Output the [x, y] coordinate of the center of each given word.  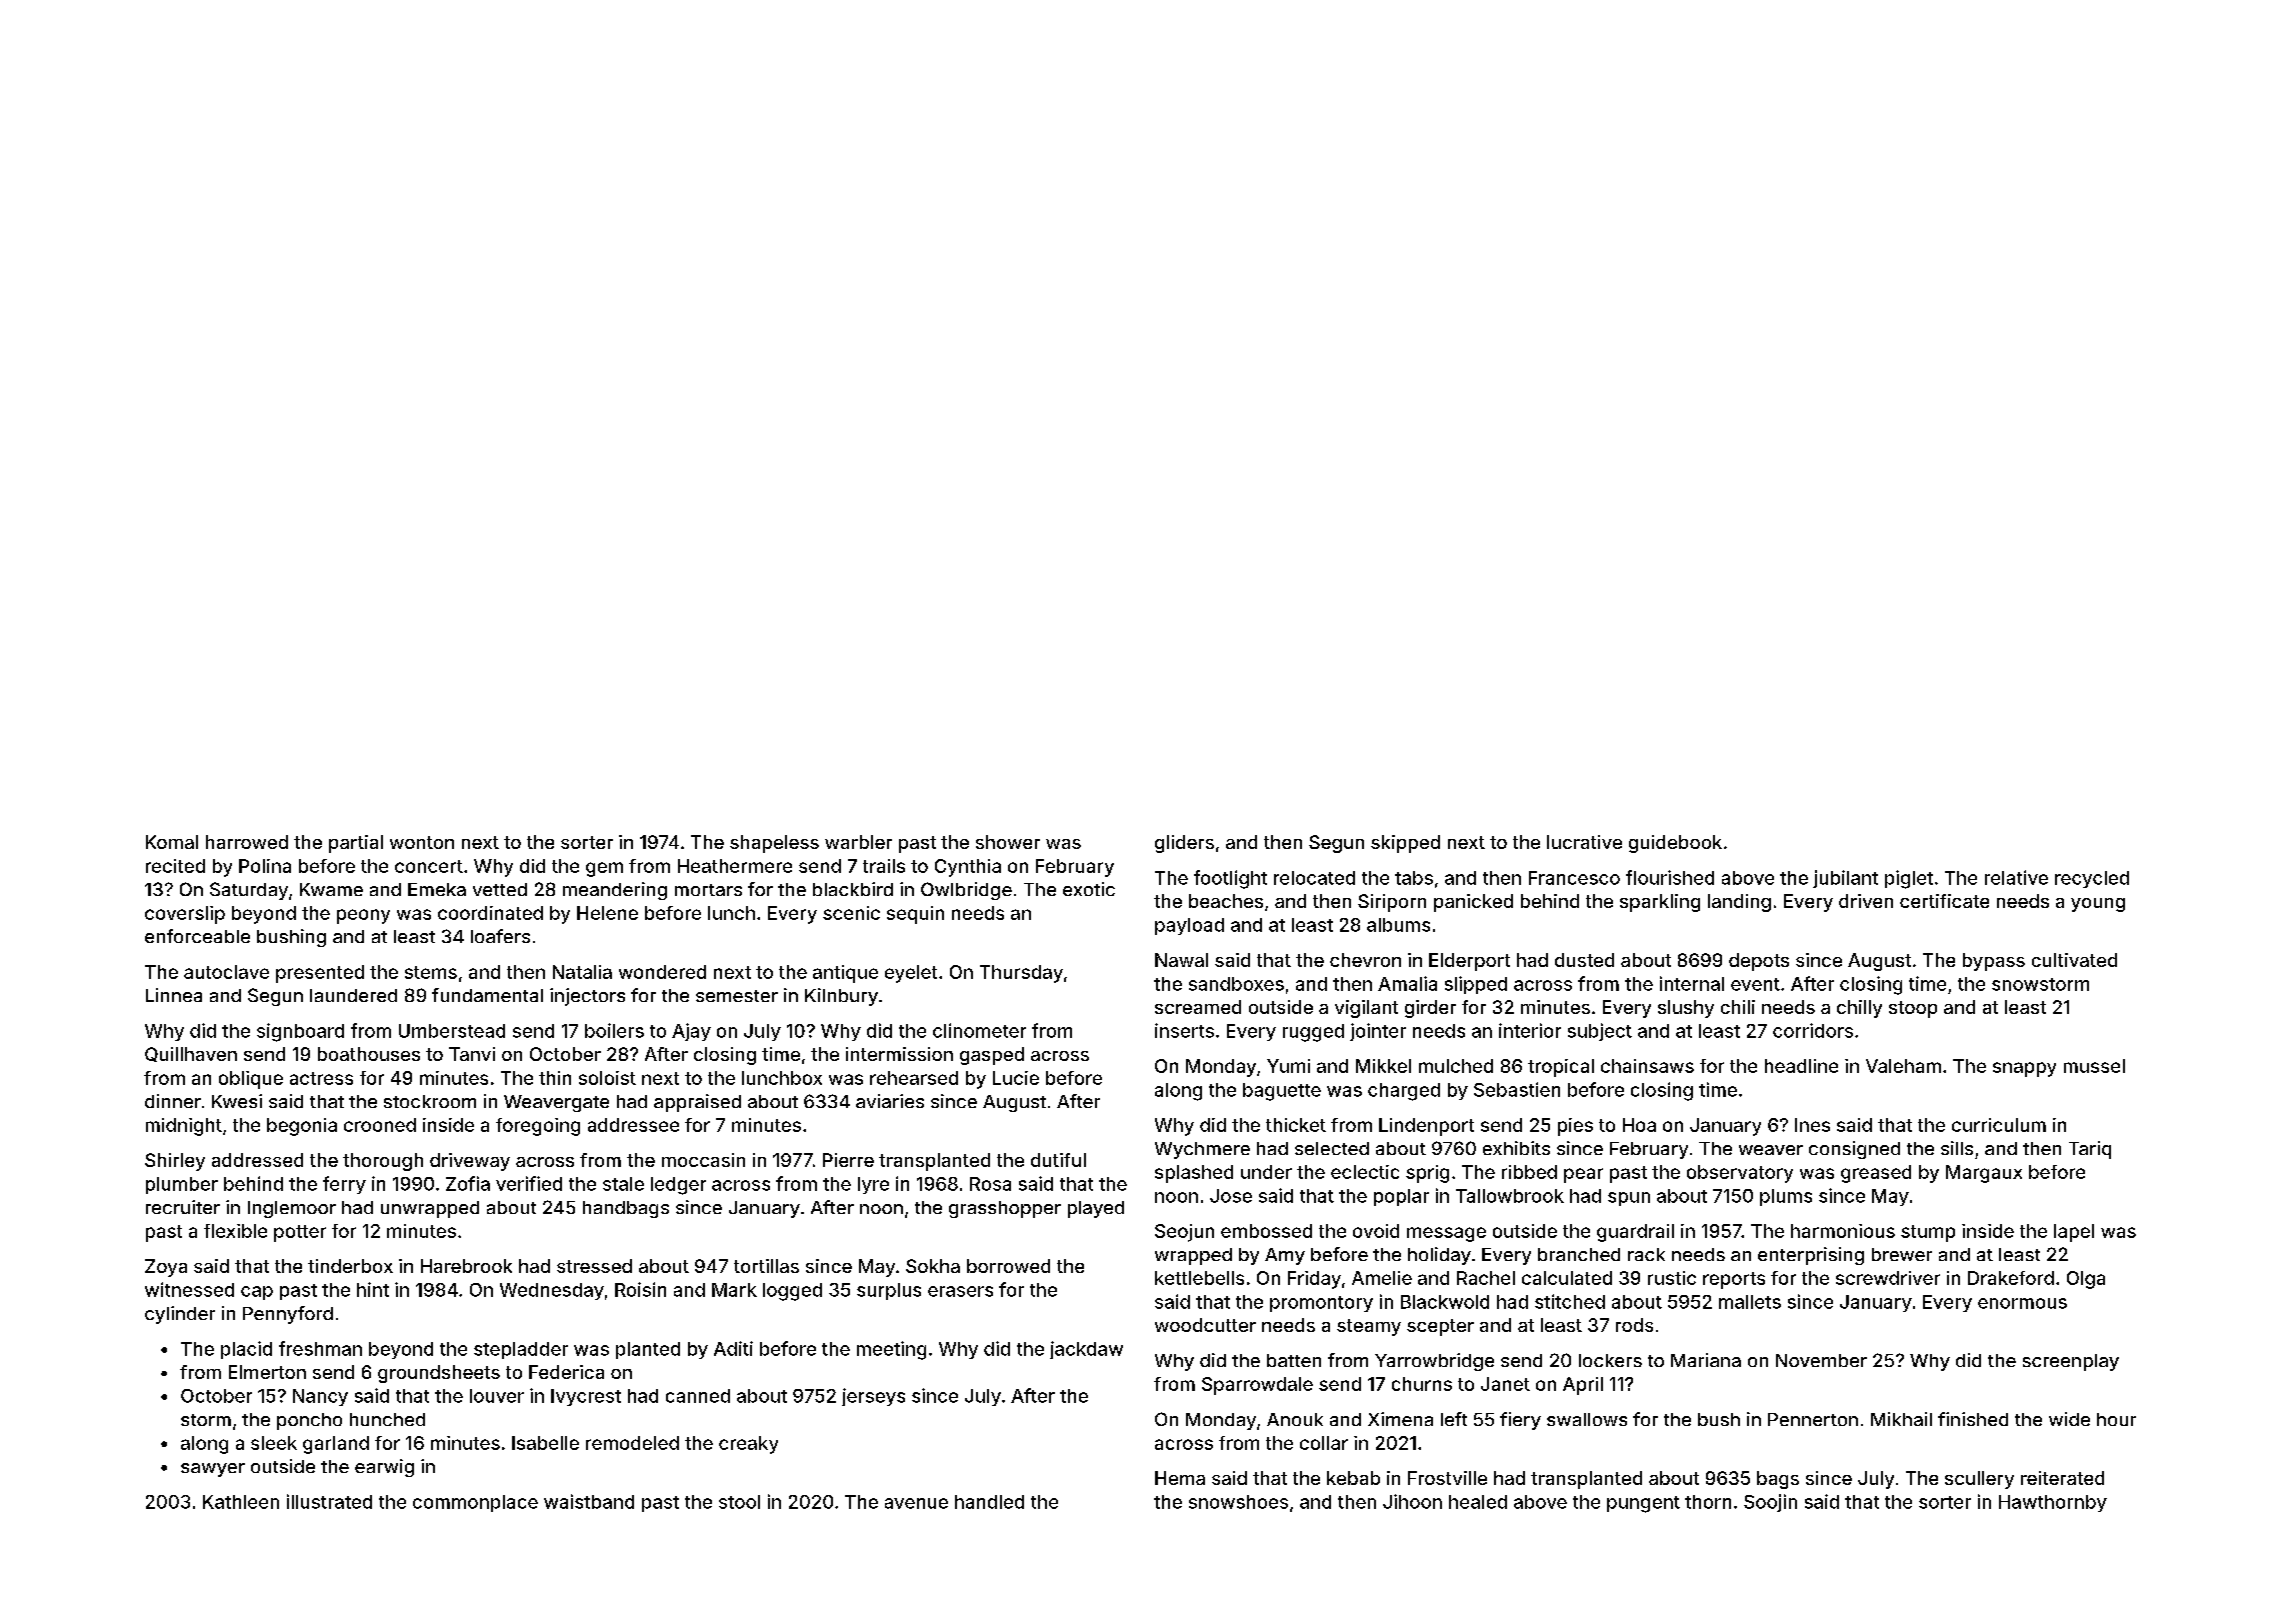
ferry [344, 1185]
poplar [1401, 1197]
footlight [1230, 879]
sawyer [213, 1470]
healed [1478, 1502]
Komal [172, 842]
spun [1629, 1199]
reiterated [2062, 1478]
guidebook [1675, 844]
